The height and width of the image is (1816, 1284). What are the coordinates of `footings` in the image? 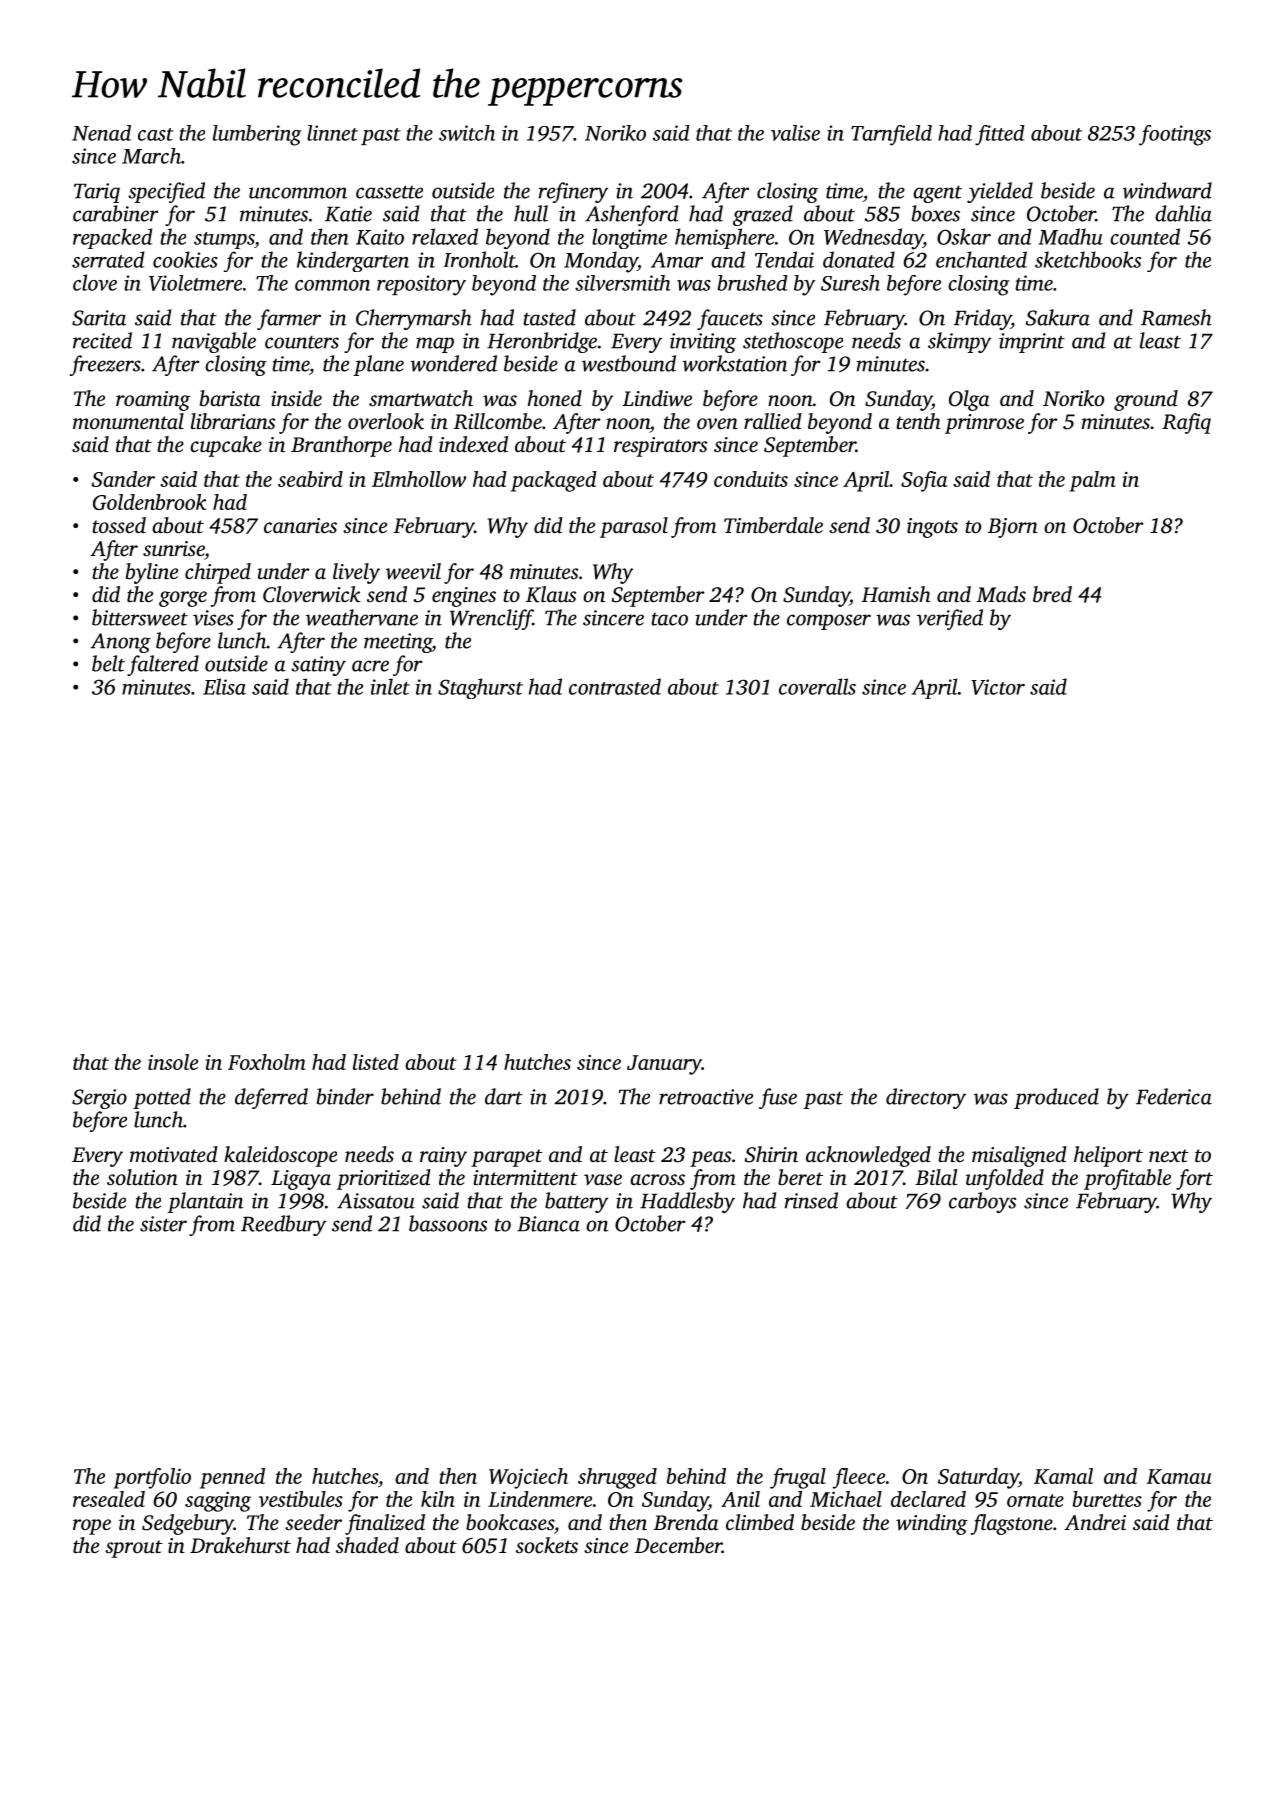 It's located at (1175, 135).
